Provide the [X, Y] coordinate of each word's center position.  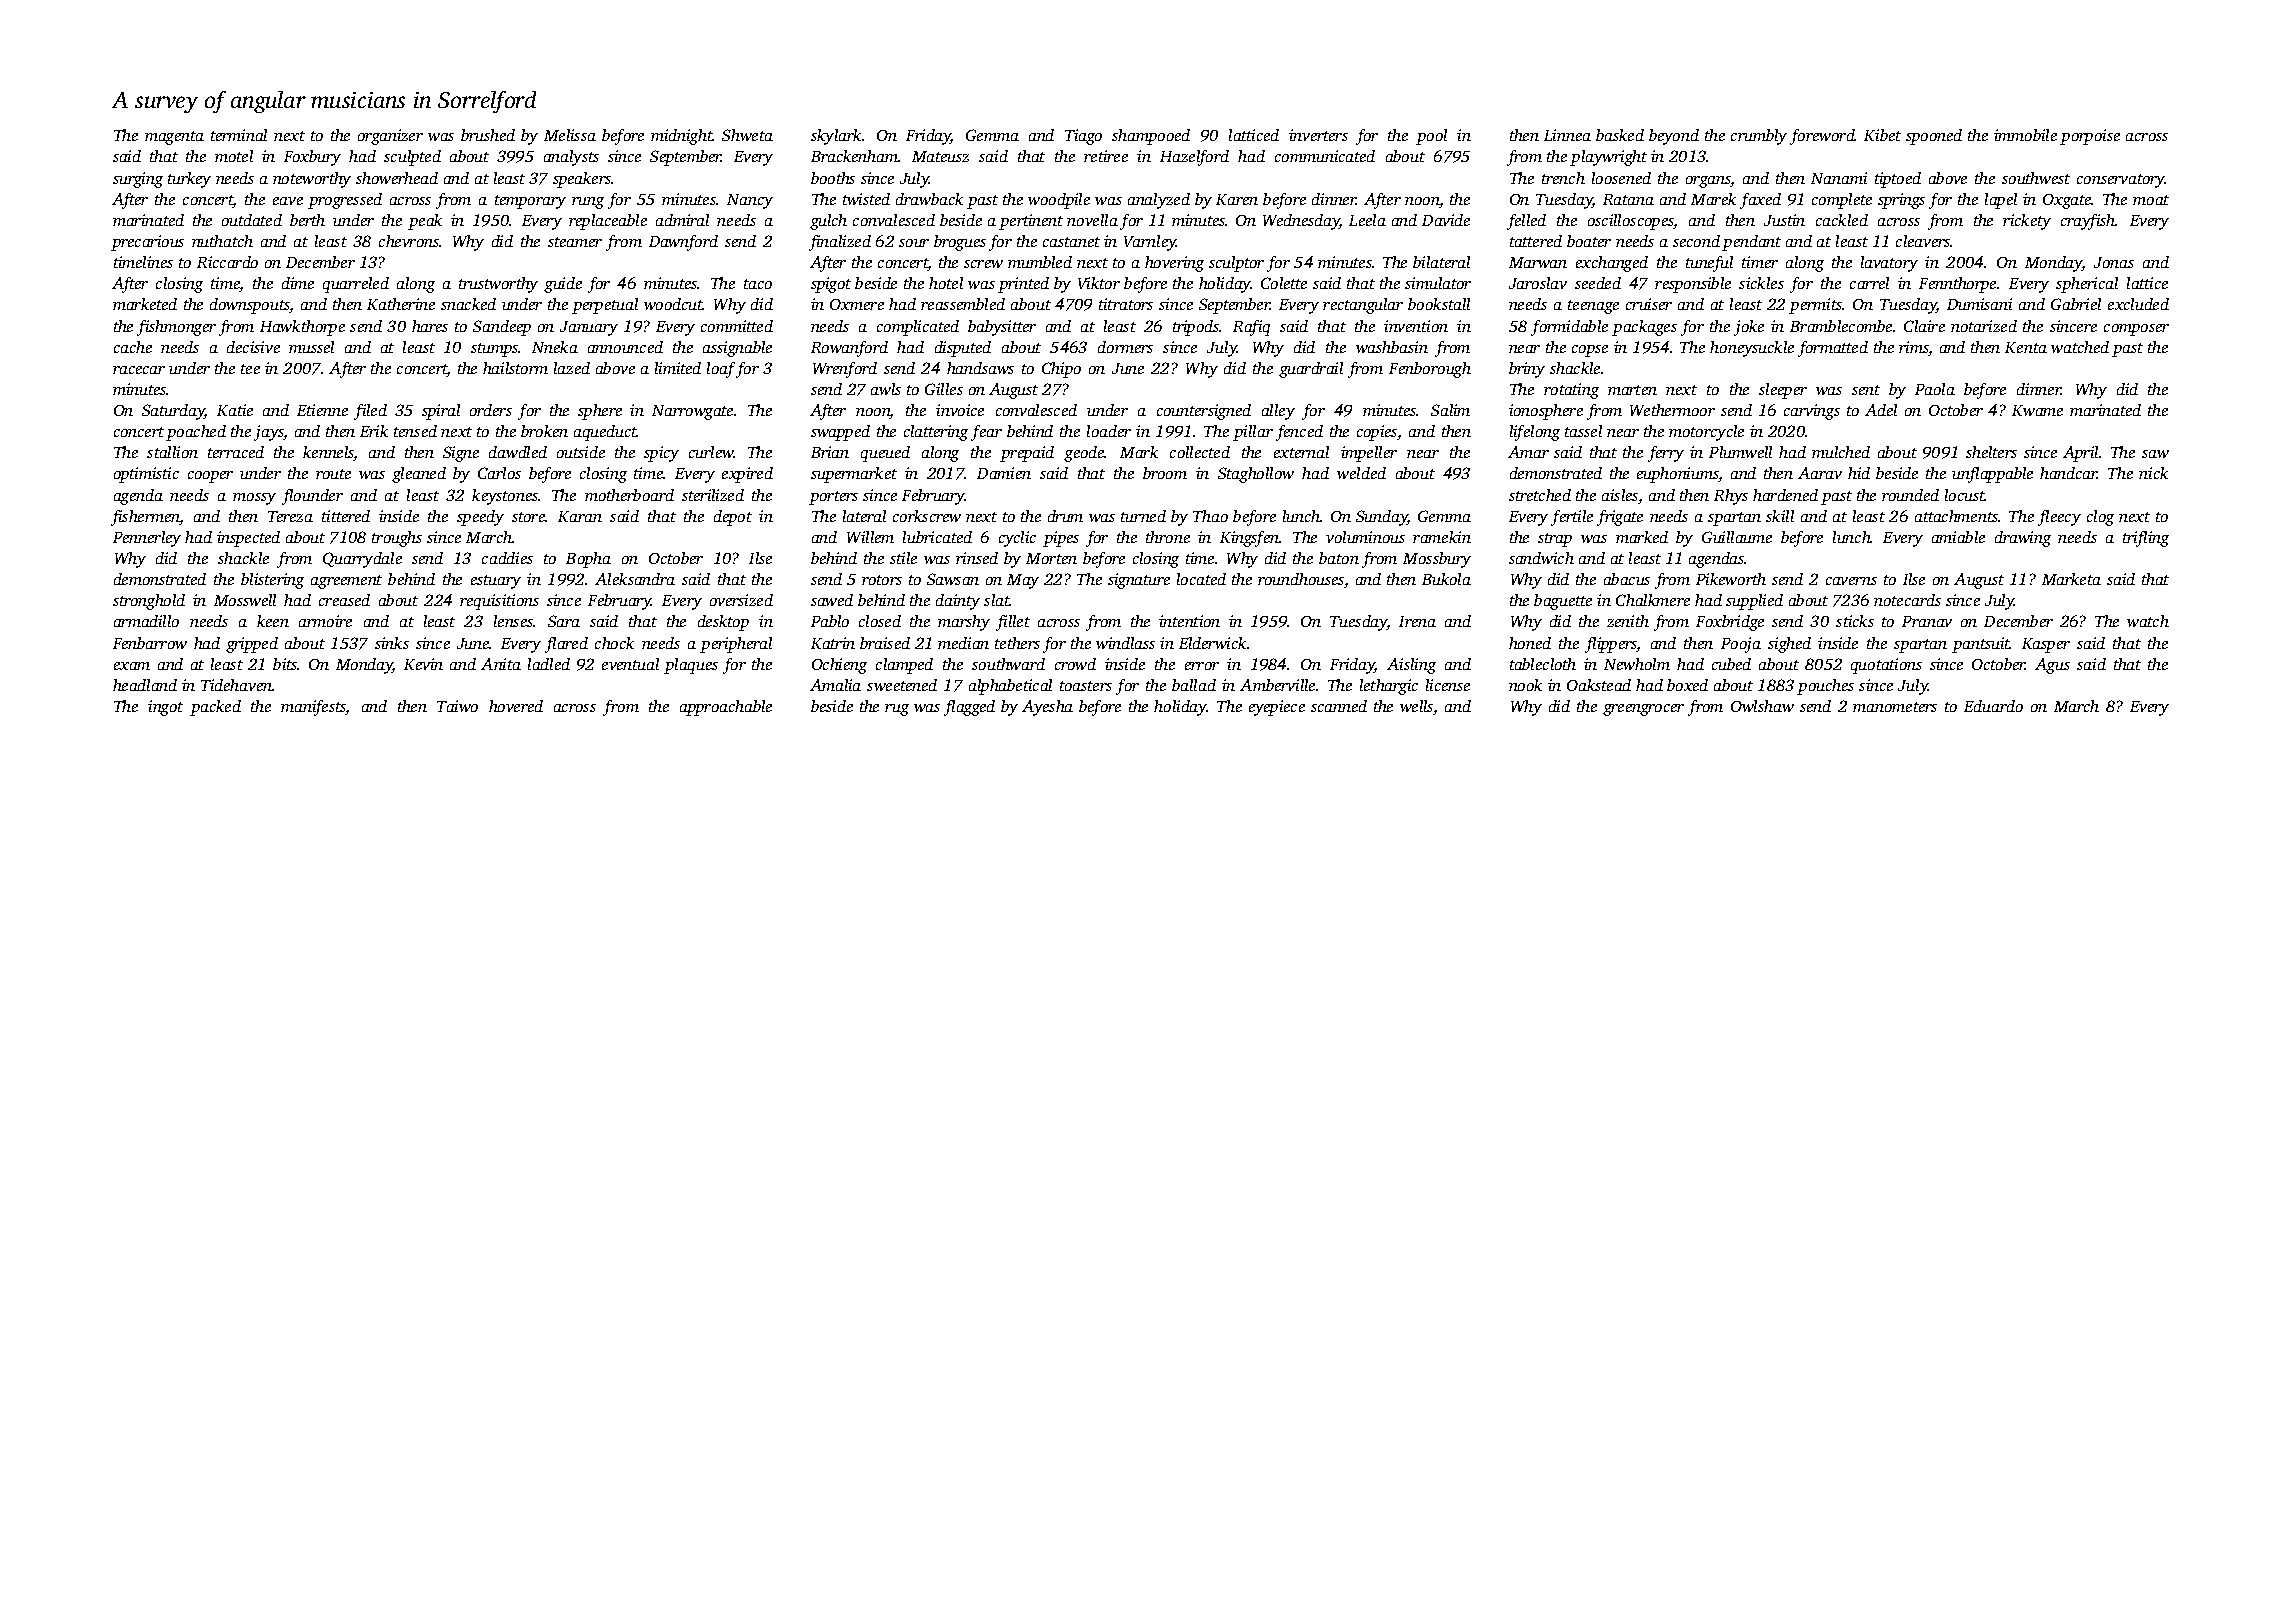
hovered [516, 706]
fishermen [145, 518]
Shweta [747, 135]
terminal [239, 135]
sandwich [1541, 558]
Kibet [1882, 135]
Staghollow [1256, 475]
